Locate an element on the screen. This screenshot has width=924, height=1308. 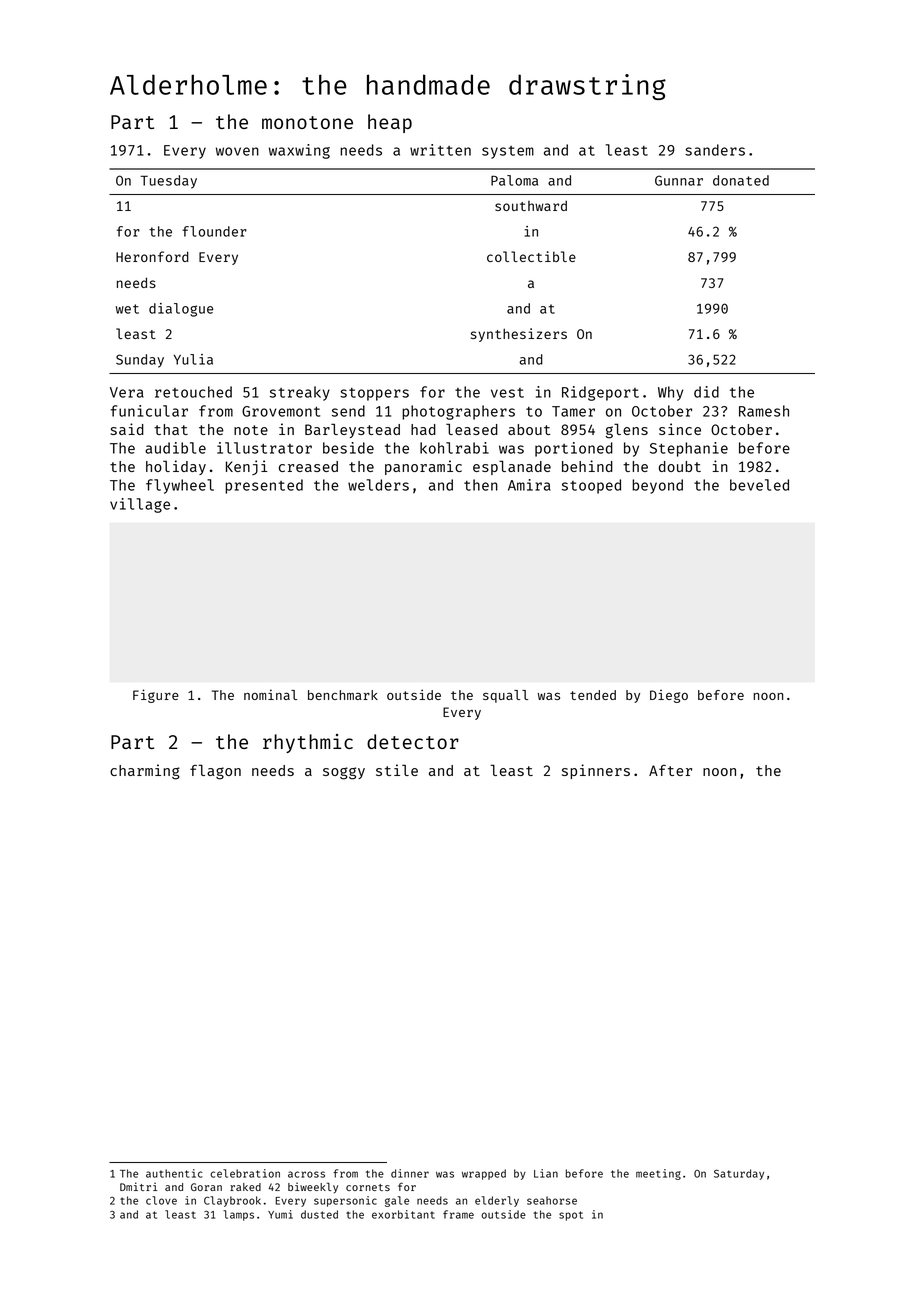
system is located at coordinates (508, 152).
